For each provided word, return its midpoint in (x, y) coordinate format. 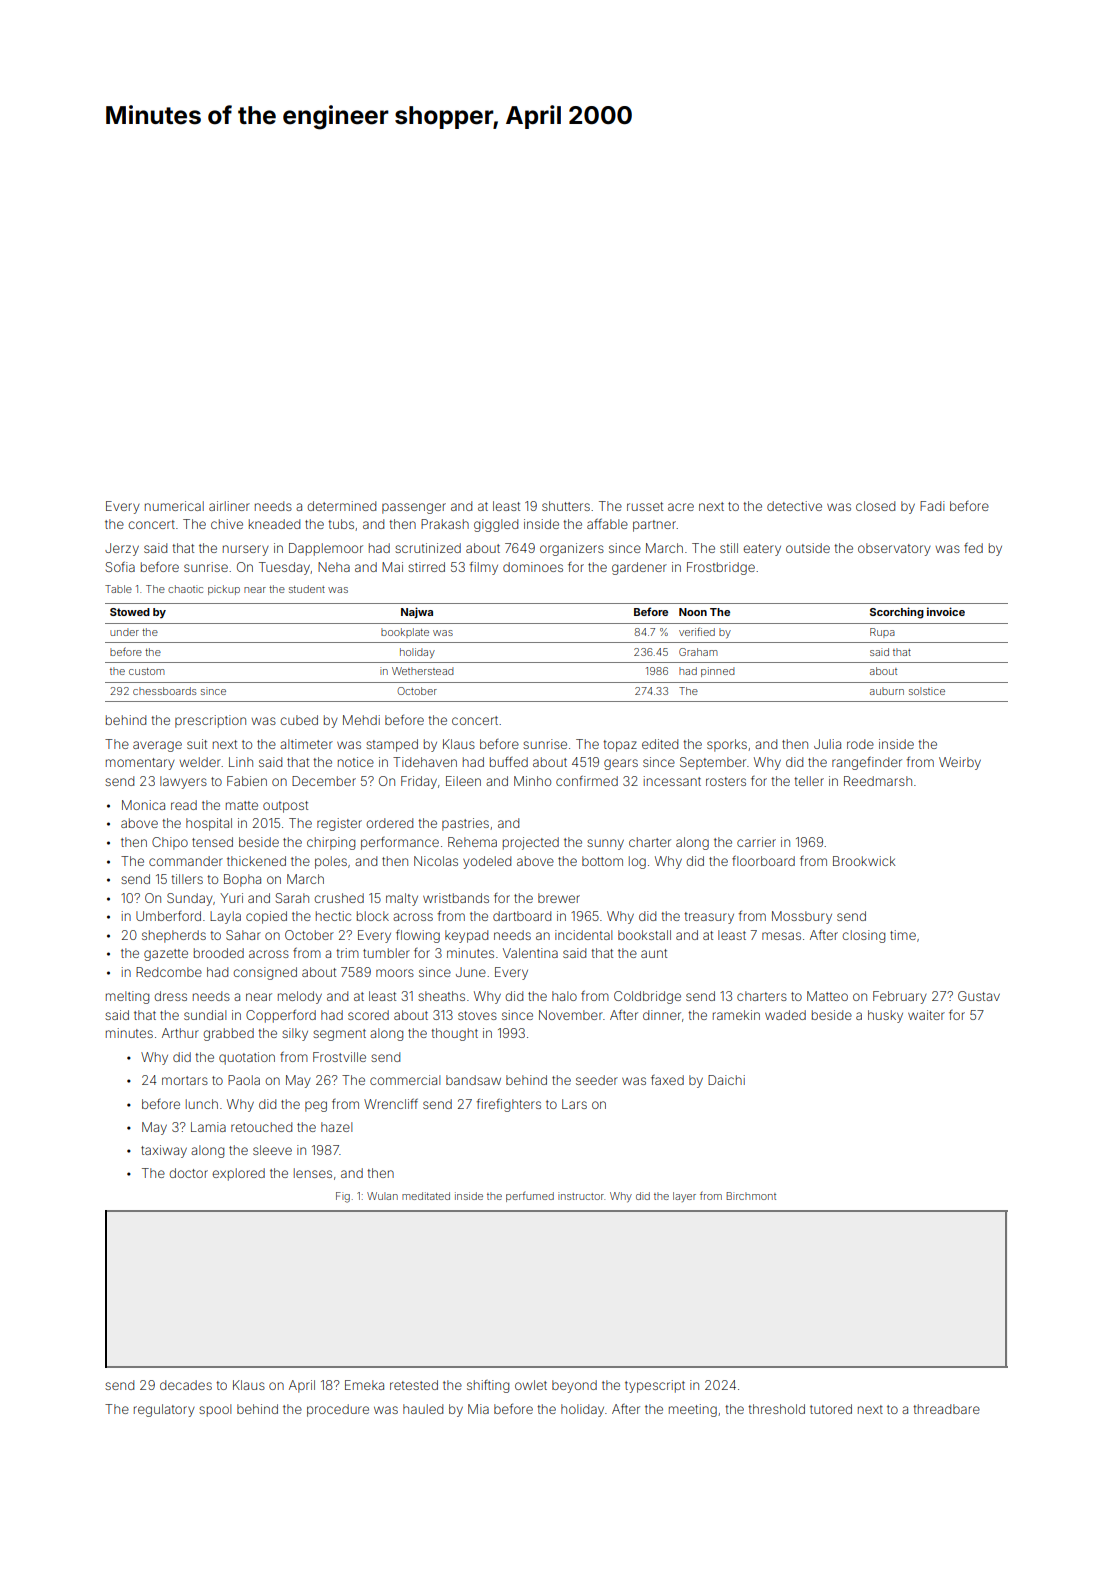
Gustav (979, 996)
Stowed (130, 612)
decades (186, 1385)
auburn (887, 691)
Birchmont (751, 1196)
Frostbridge (721, 568)
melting (127, 997)
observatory (894, 549)
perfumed (530, 1197)
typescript (655, 1386)
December (324, 781)
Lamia (208, 1127)
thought (454, 1034)
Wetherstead (423, 671)
